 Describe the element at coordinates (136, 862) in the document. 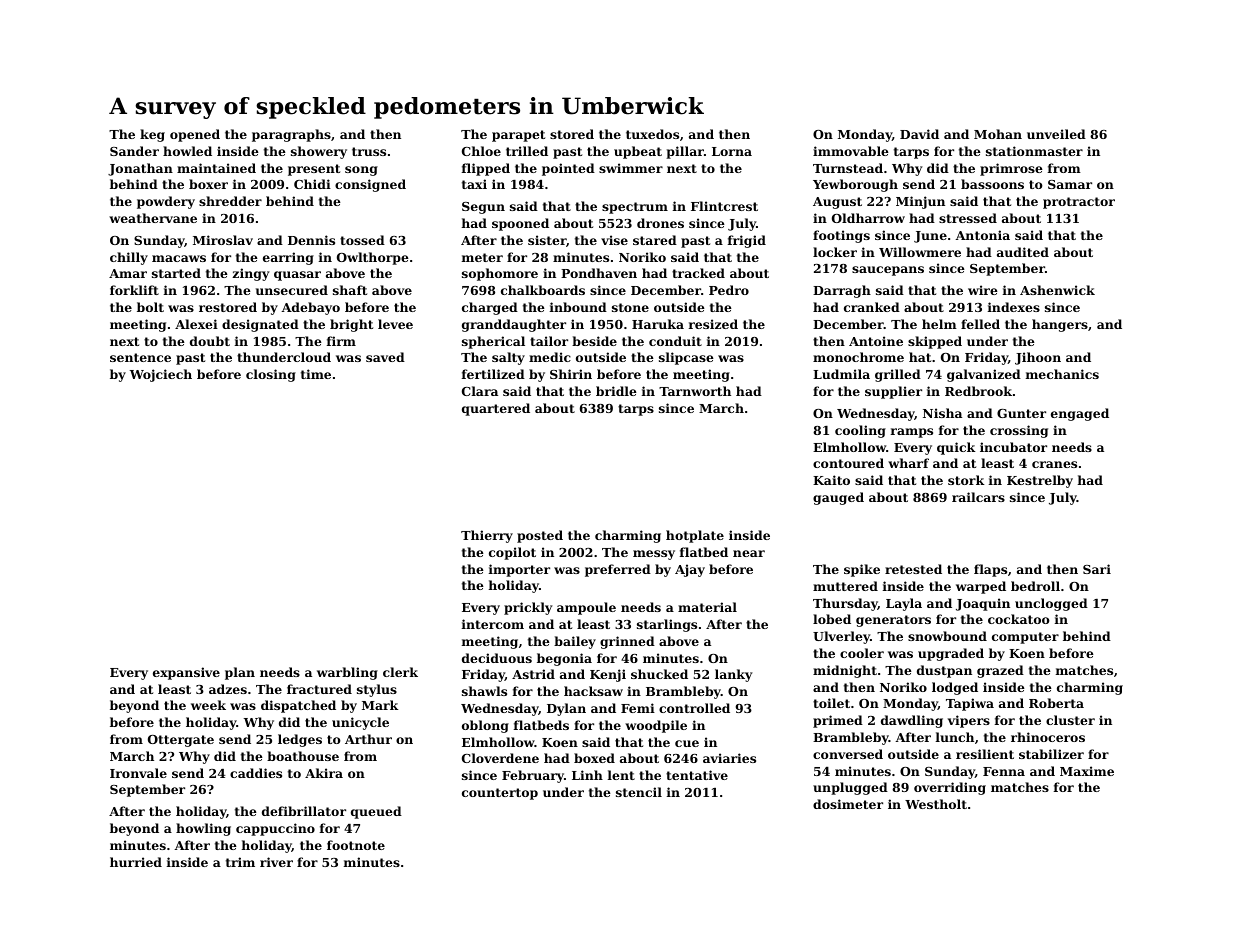

I see `hurried` at that location.
